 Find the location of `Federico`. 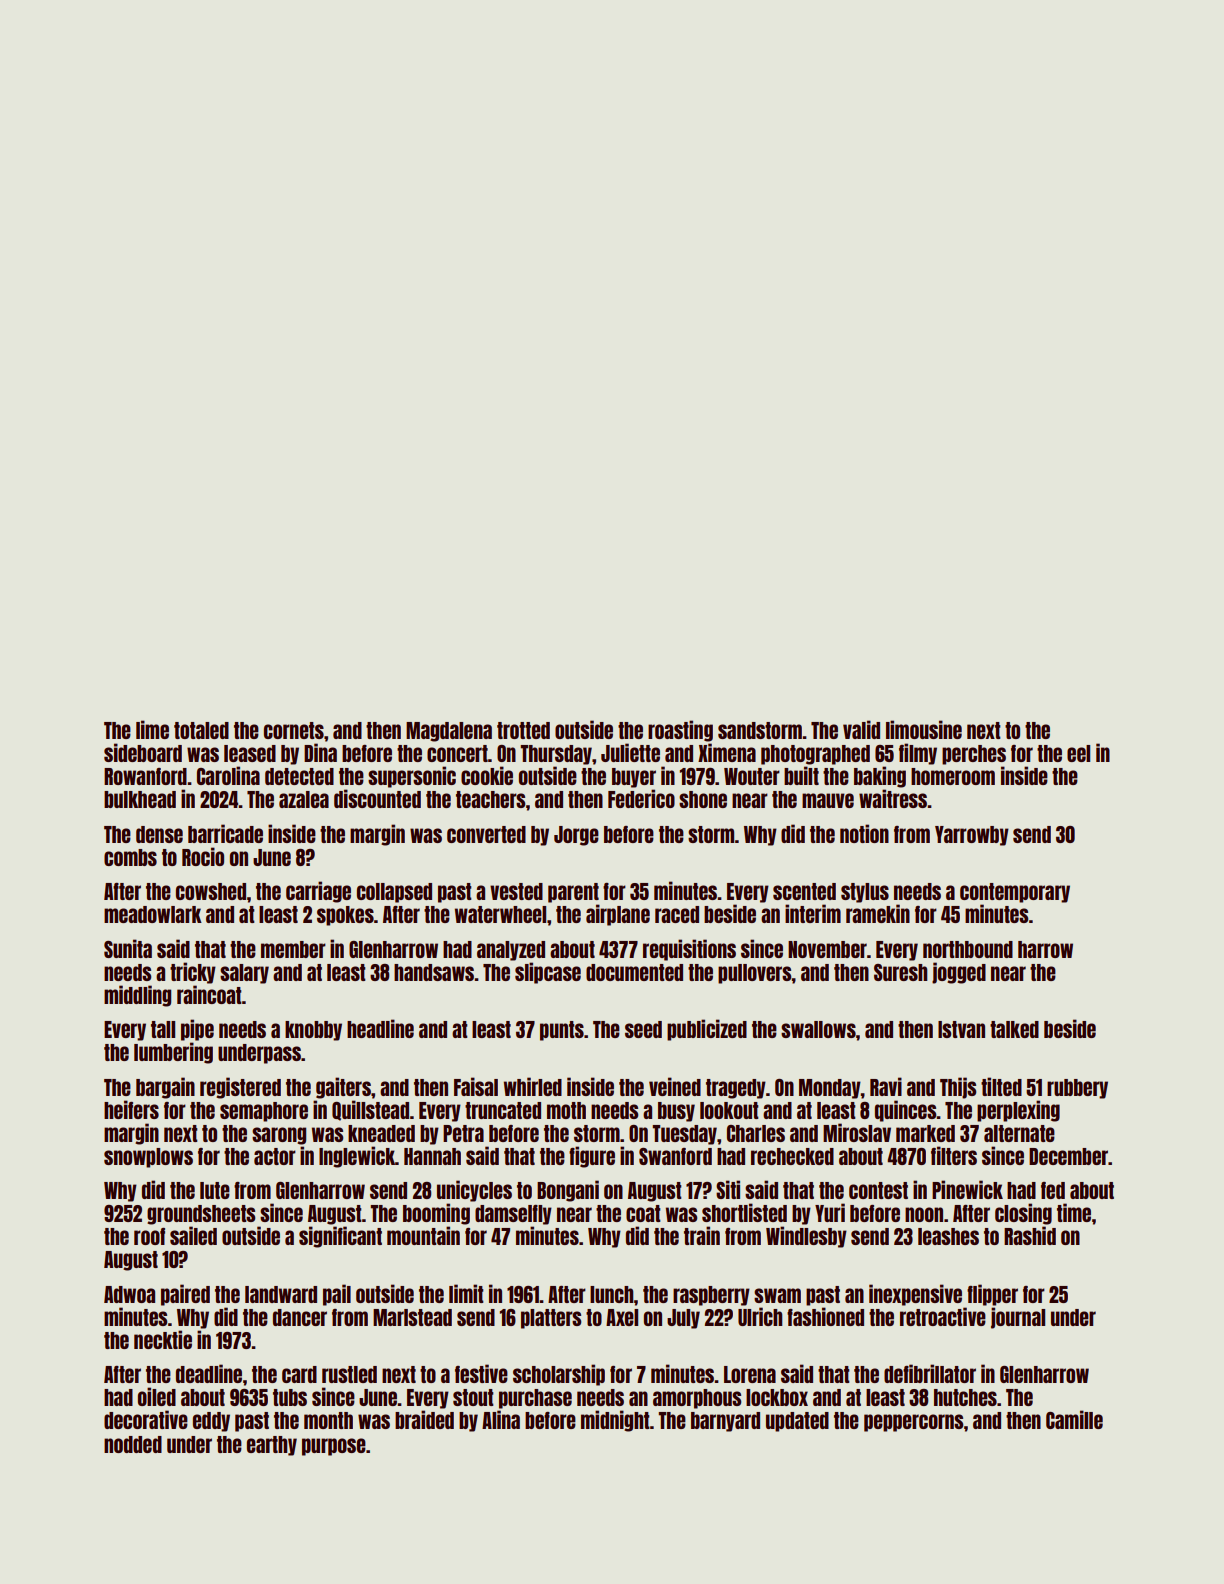

Federico is located at coordinates (641, 798).
